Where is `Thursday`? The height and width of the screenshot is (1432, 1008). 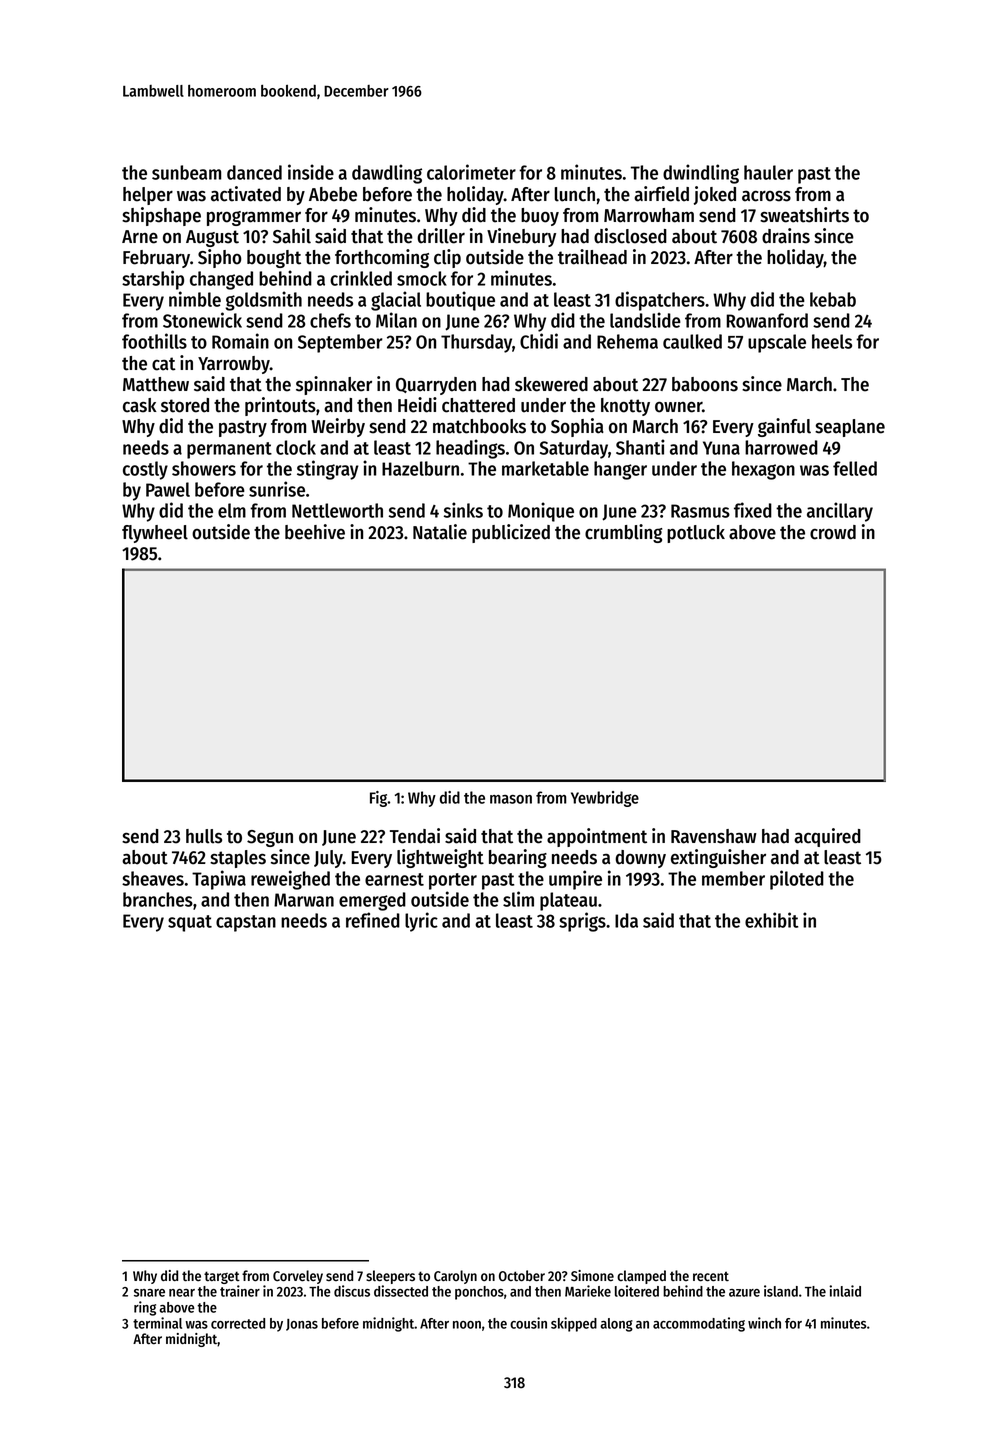
Thursday is located at coordinates (476, 343).
